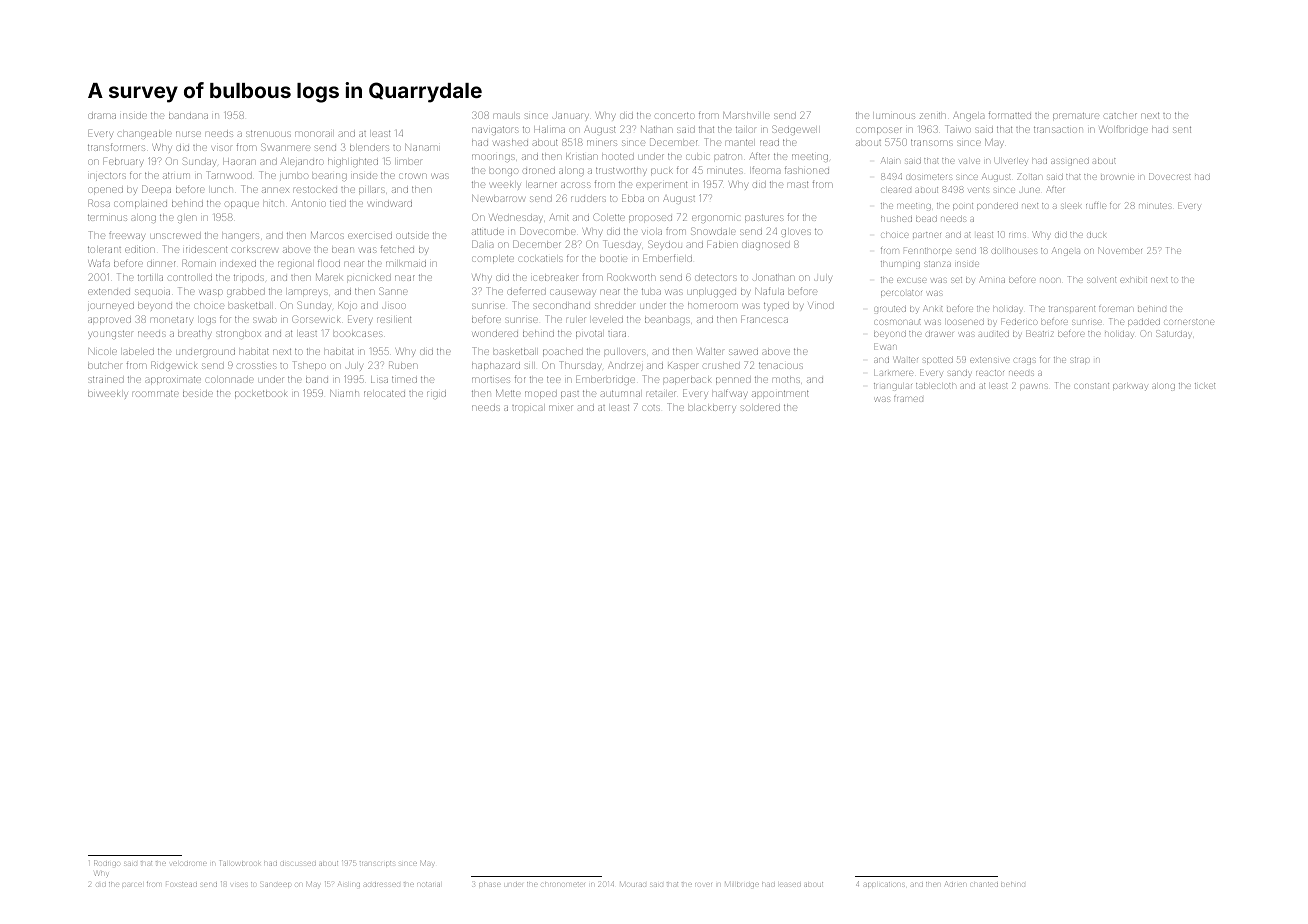 This screenshot has width=1308, height=924. I want to click on drama, so click(102, 116).
